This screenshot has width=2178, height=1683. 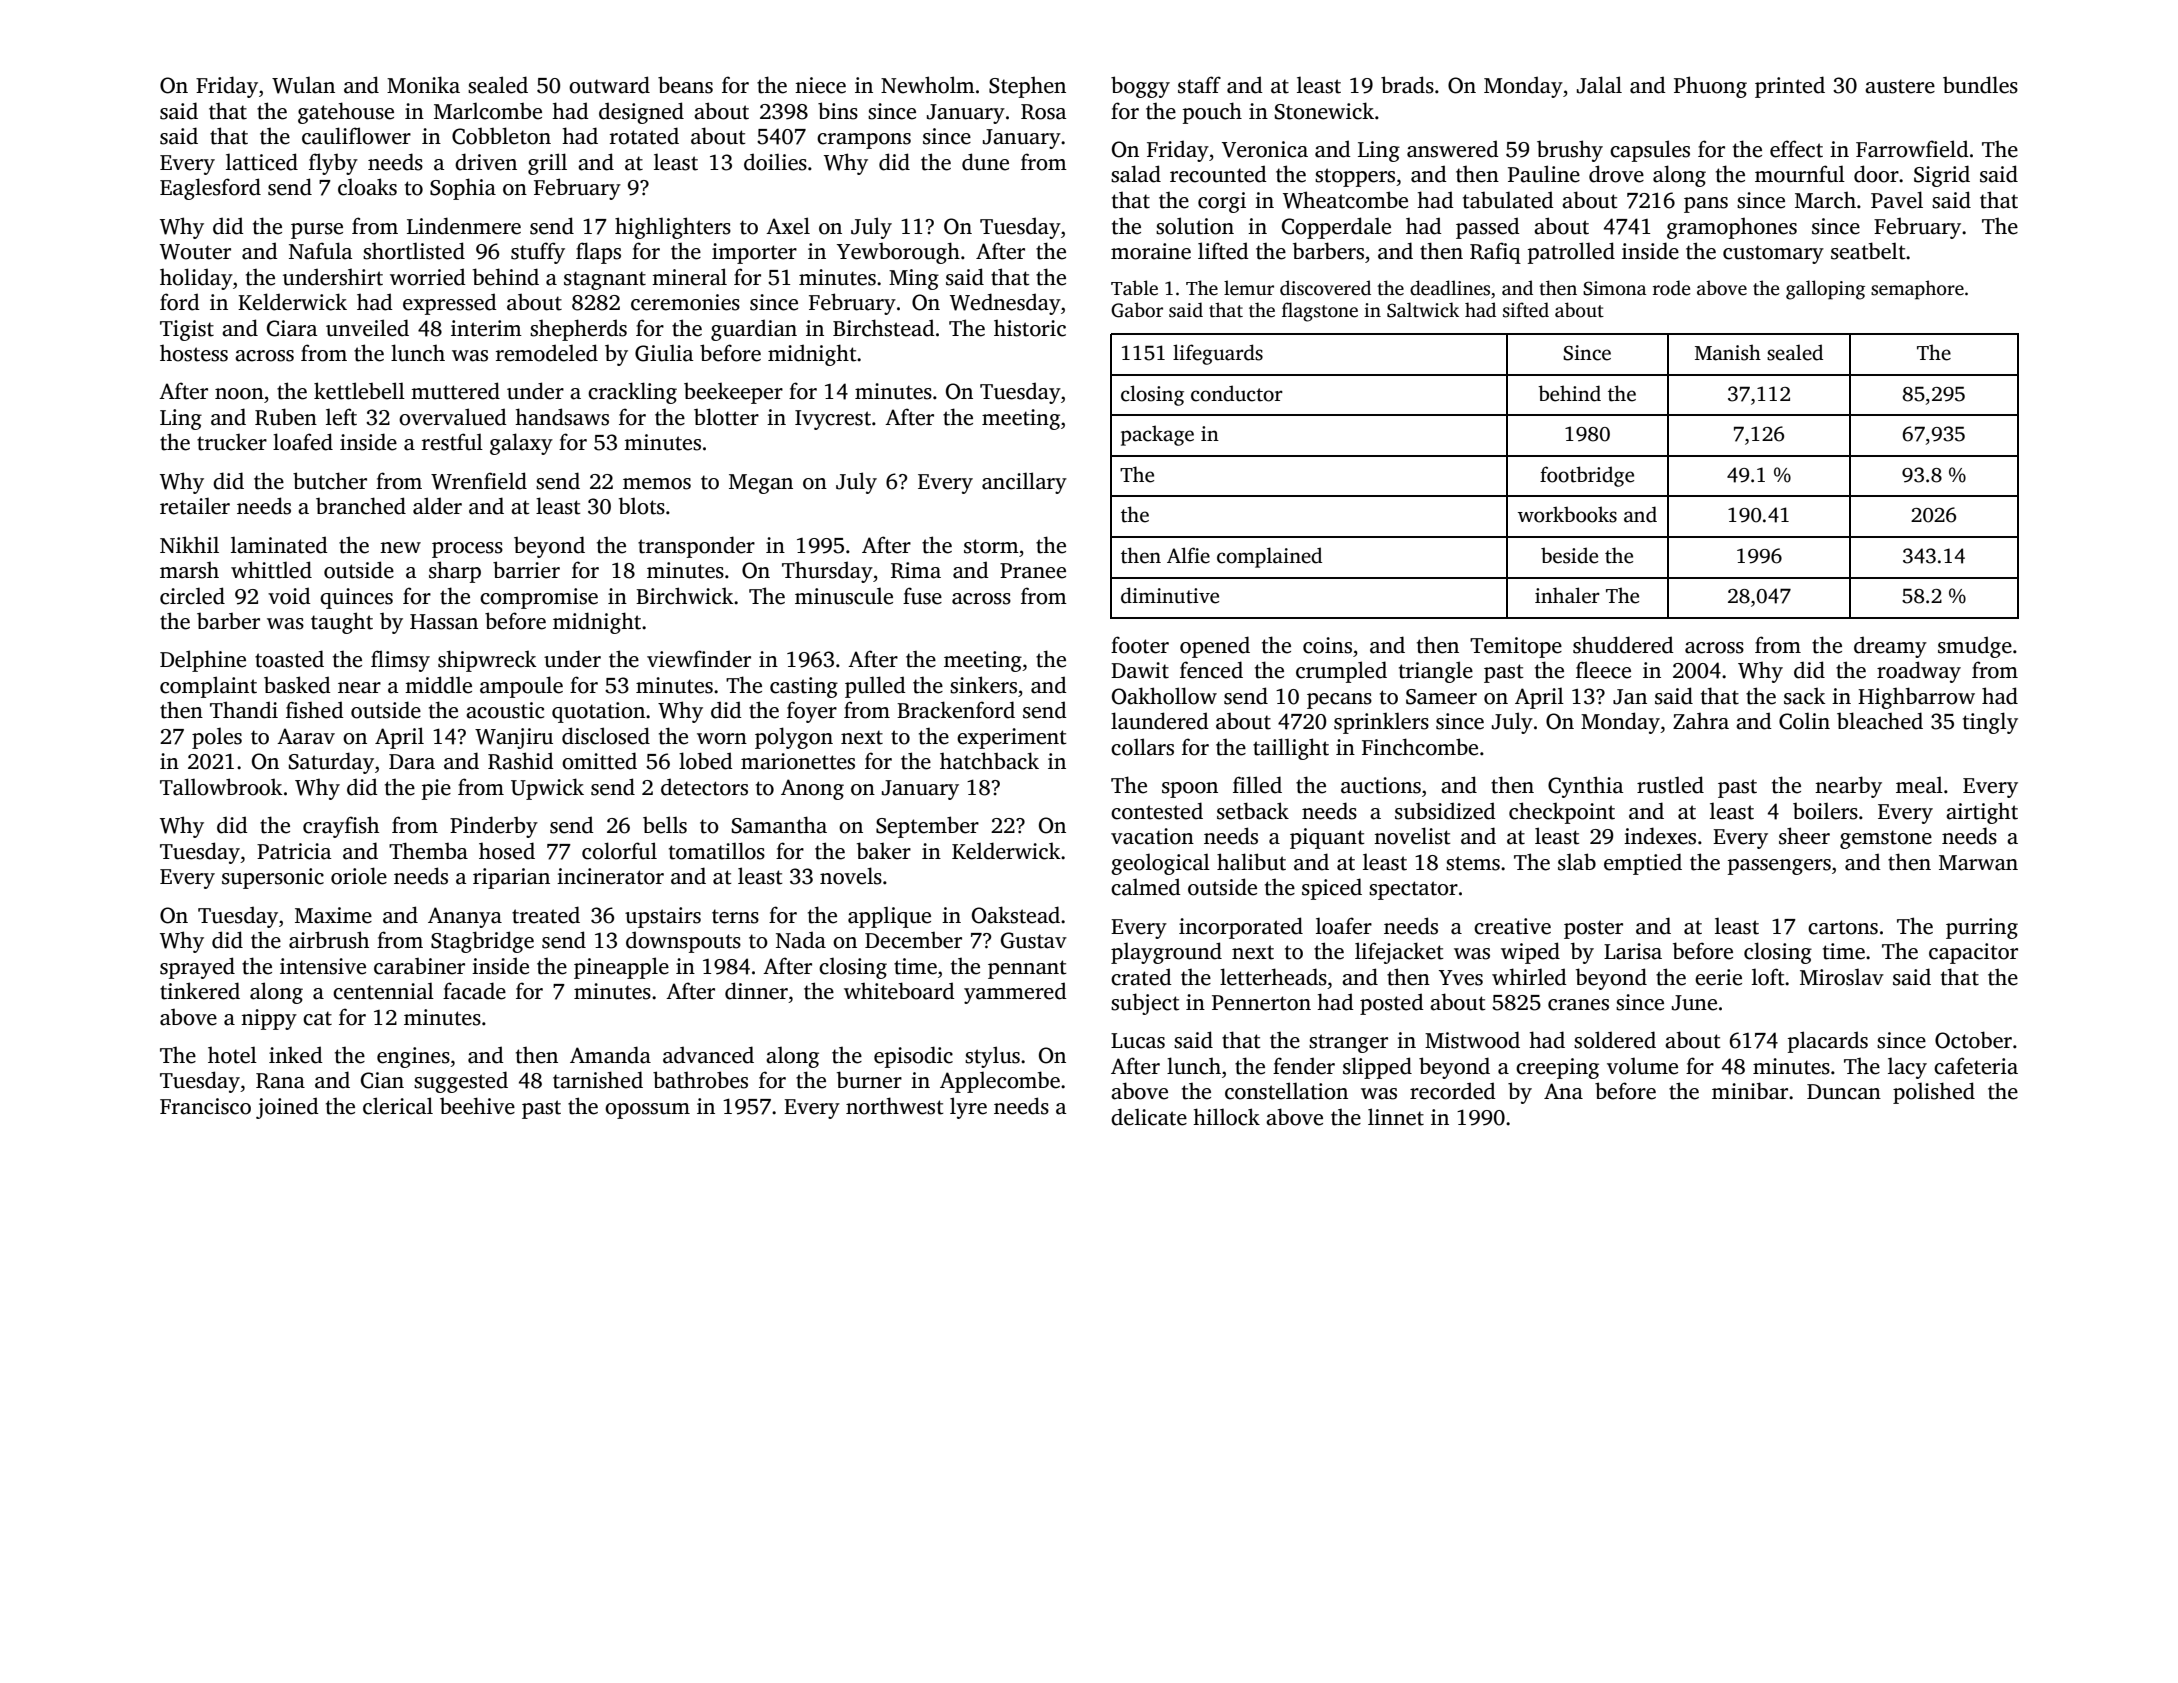 What do you see at coordinates (1990, 723) in the screenshot?
I see `tingly` at bounding box center [1990, 723].
